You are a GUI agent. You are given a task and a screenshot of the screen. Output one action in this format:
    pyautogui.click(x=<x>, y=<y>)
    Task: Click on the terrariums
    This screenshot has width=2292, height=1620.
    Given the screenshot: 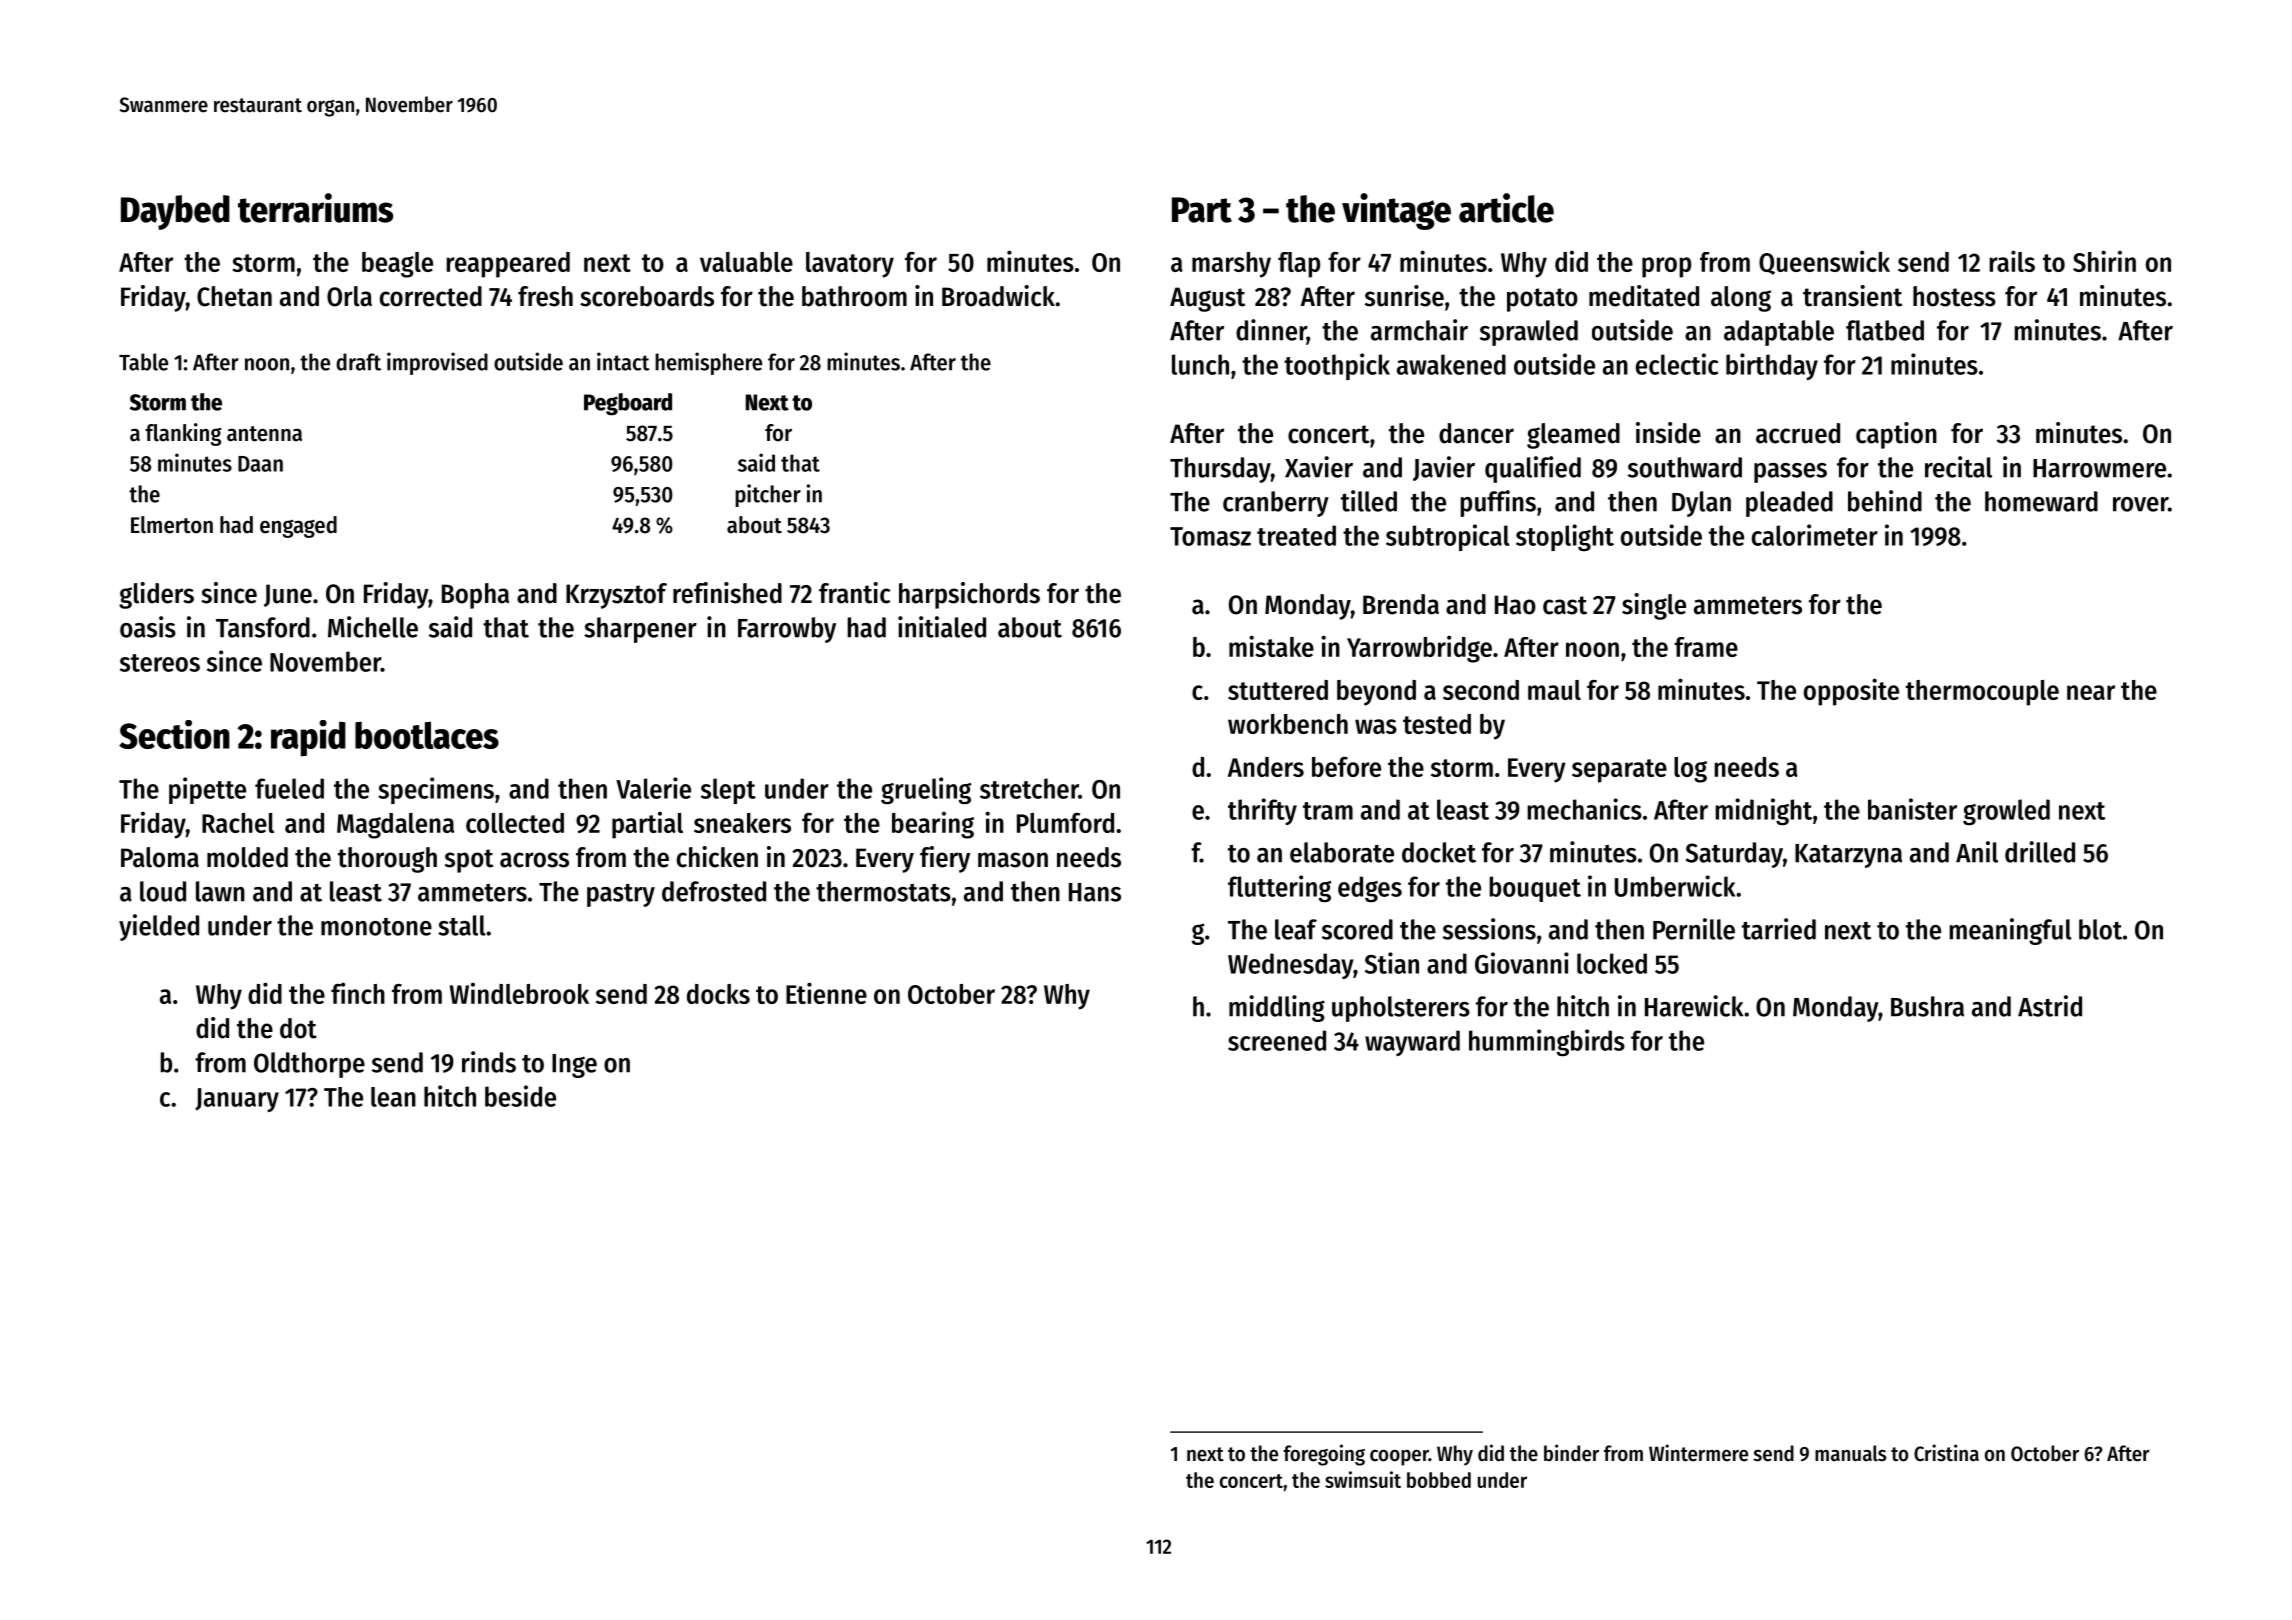 What is the action you would take?
    pyautogui.click(x=315, y=208)
